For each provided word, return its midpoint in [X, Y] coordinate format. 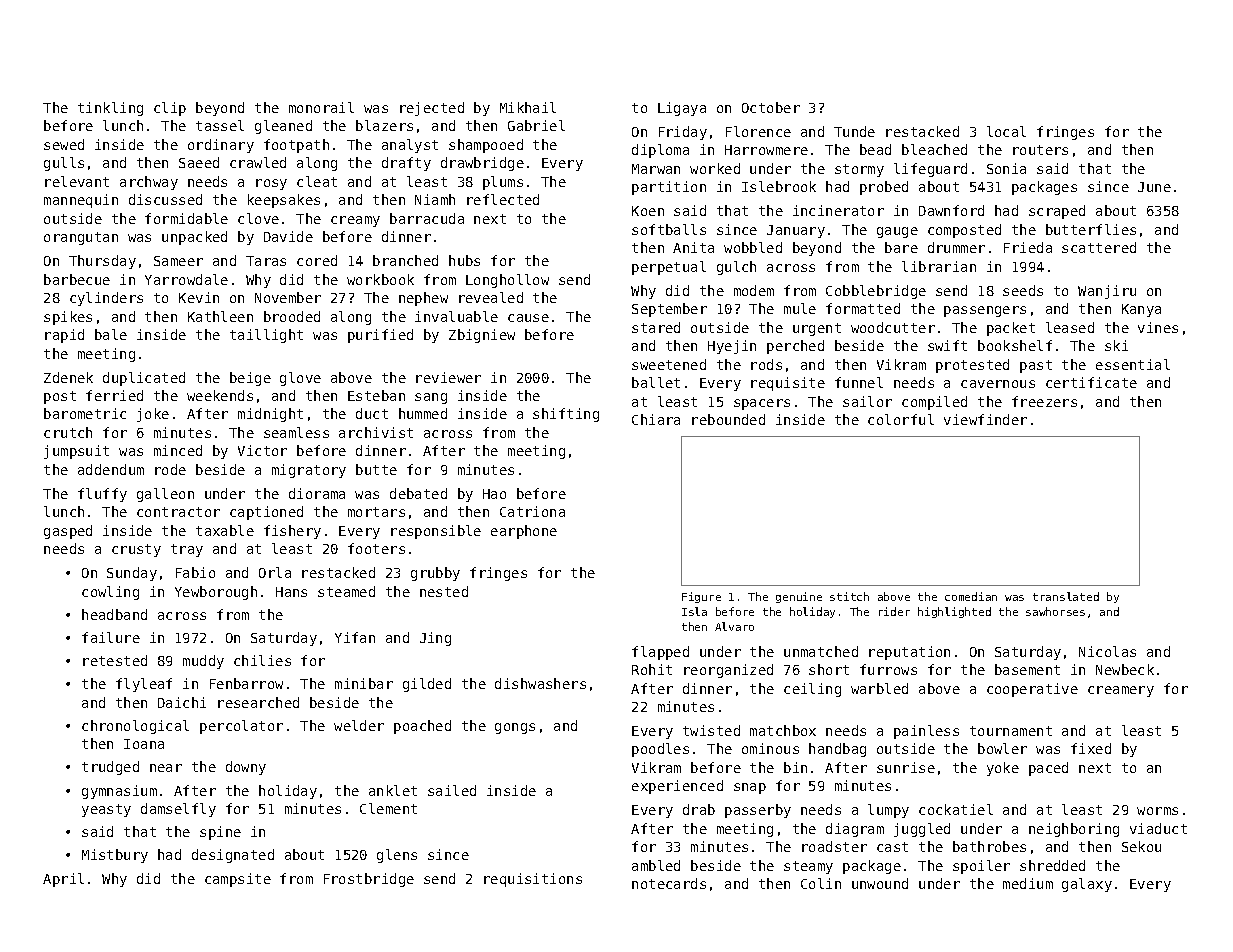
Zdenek [68, 377]
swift [947, 345]
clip [170, 109]
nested [444, 591]
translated [1066, 596]
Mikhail [528, 107]
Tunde [854, 131]
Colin [821, 883]
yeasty [106, 810]
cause [528, 318]
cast [892, 847]
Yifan [355, 637]
